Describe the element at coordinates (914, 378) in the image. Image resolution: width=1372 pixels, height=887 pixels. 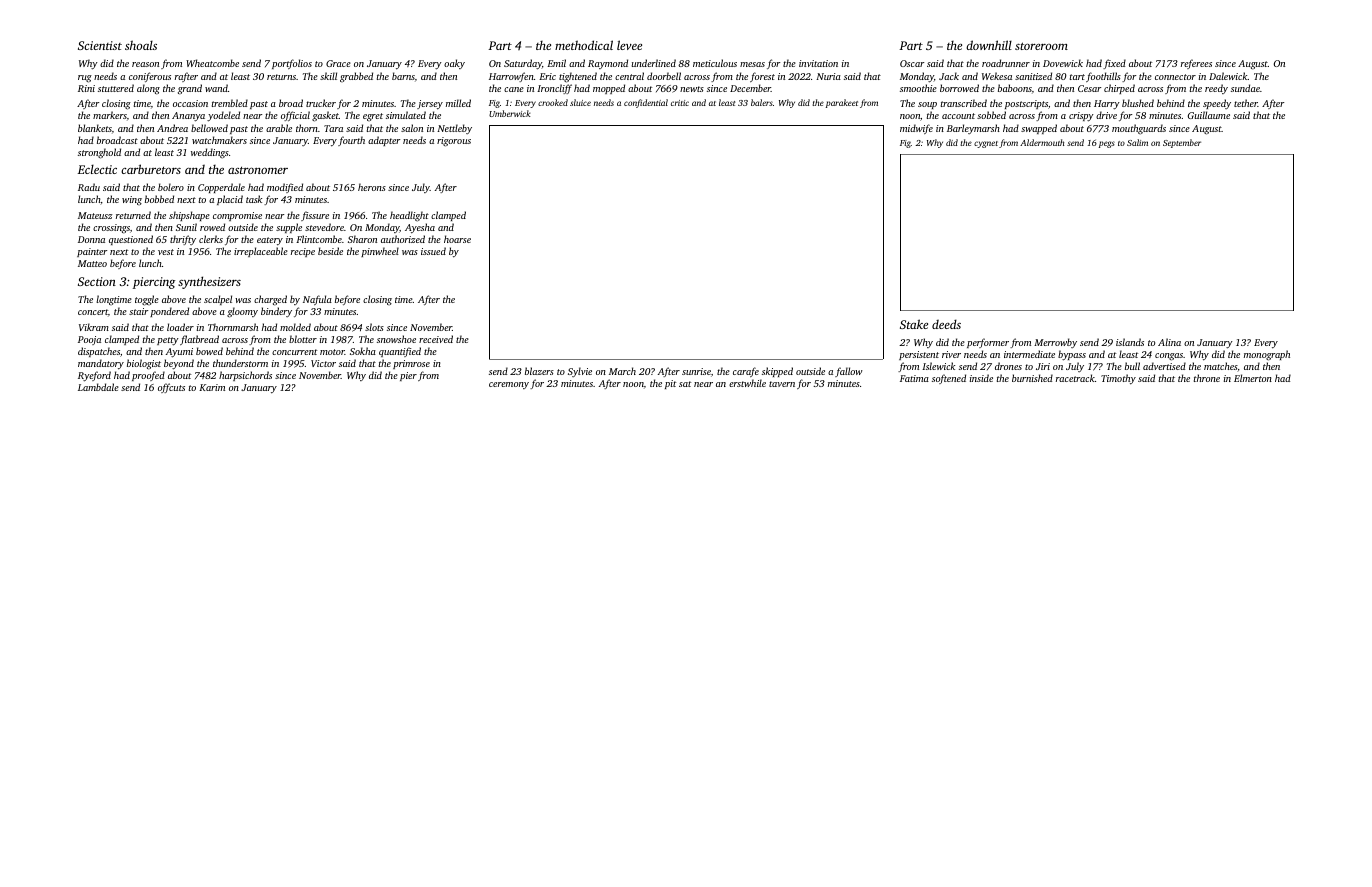
I see `Fatima` at that location.
